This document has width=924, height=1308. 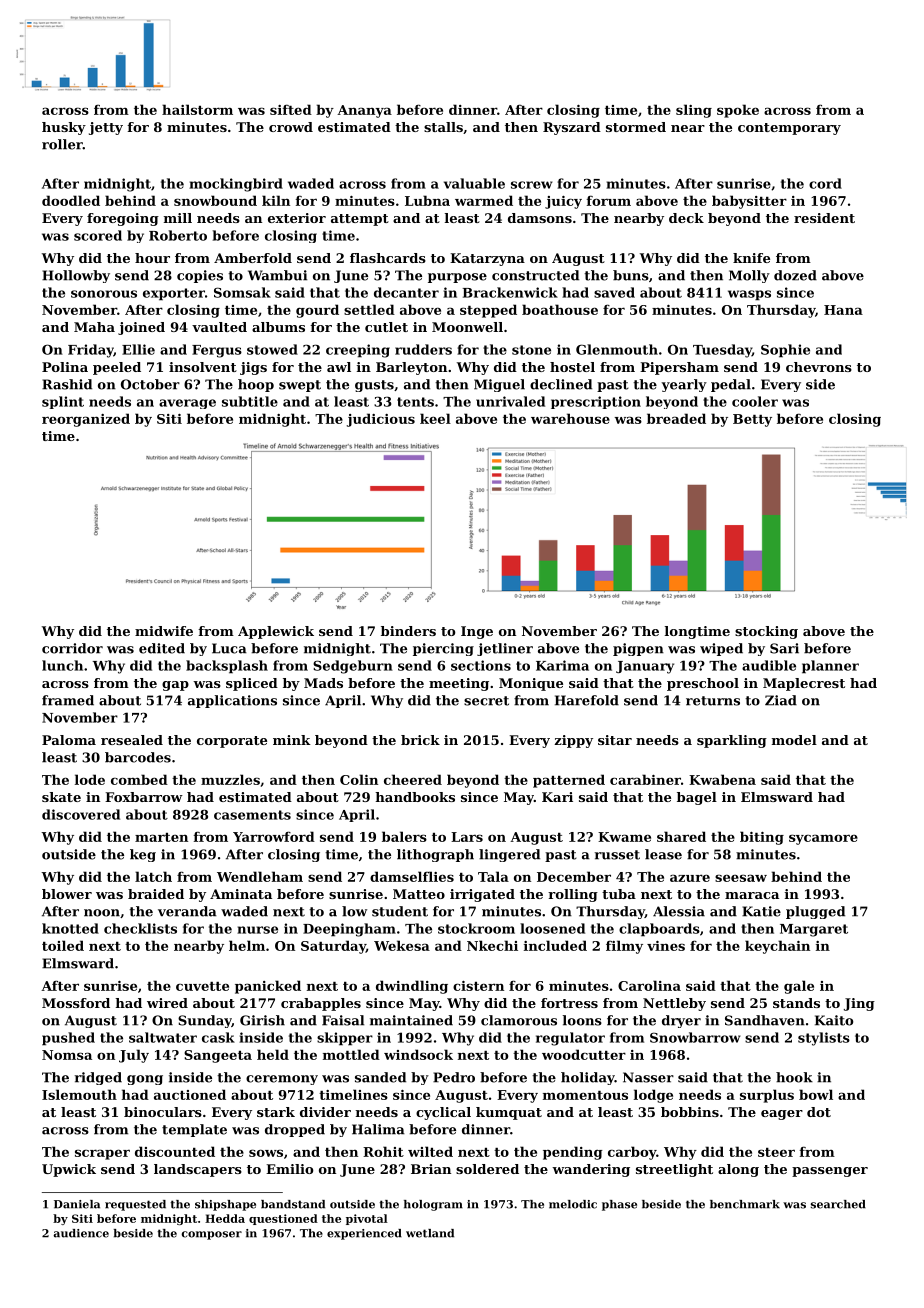 What do you see at coordinates (81, 814) in the document?
I see `discovered` at bounding box center [81, 814].
